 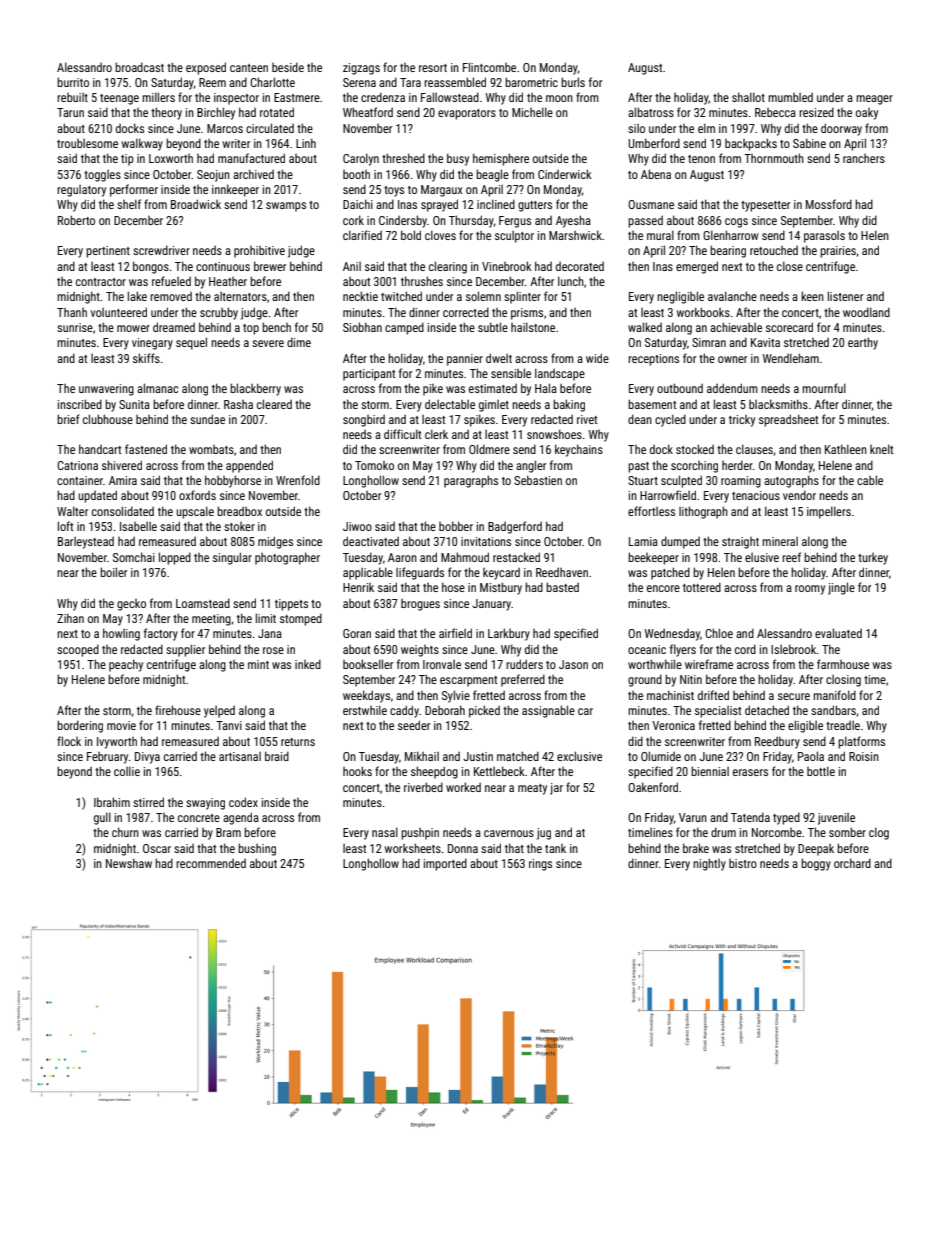 What do you see at coordinates (456, 526) in the document?
I see `bobber` at bounding box center [456, 526].
